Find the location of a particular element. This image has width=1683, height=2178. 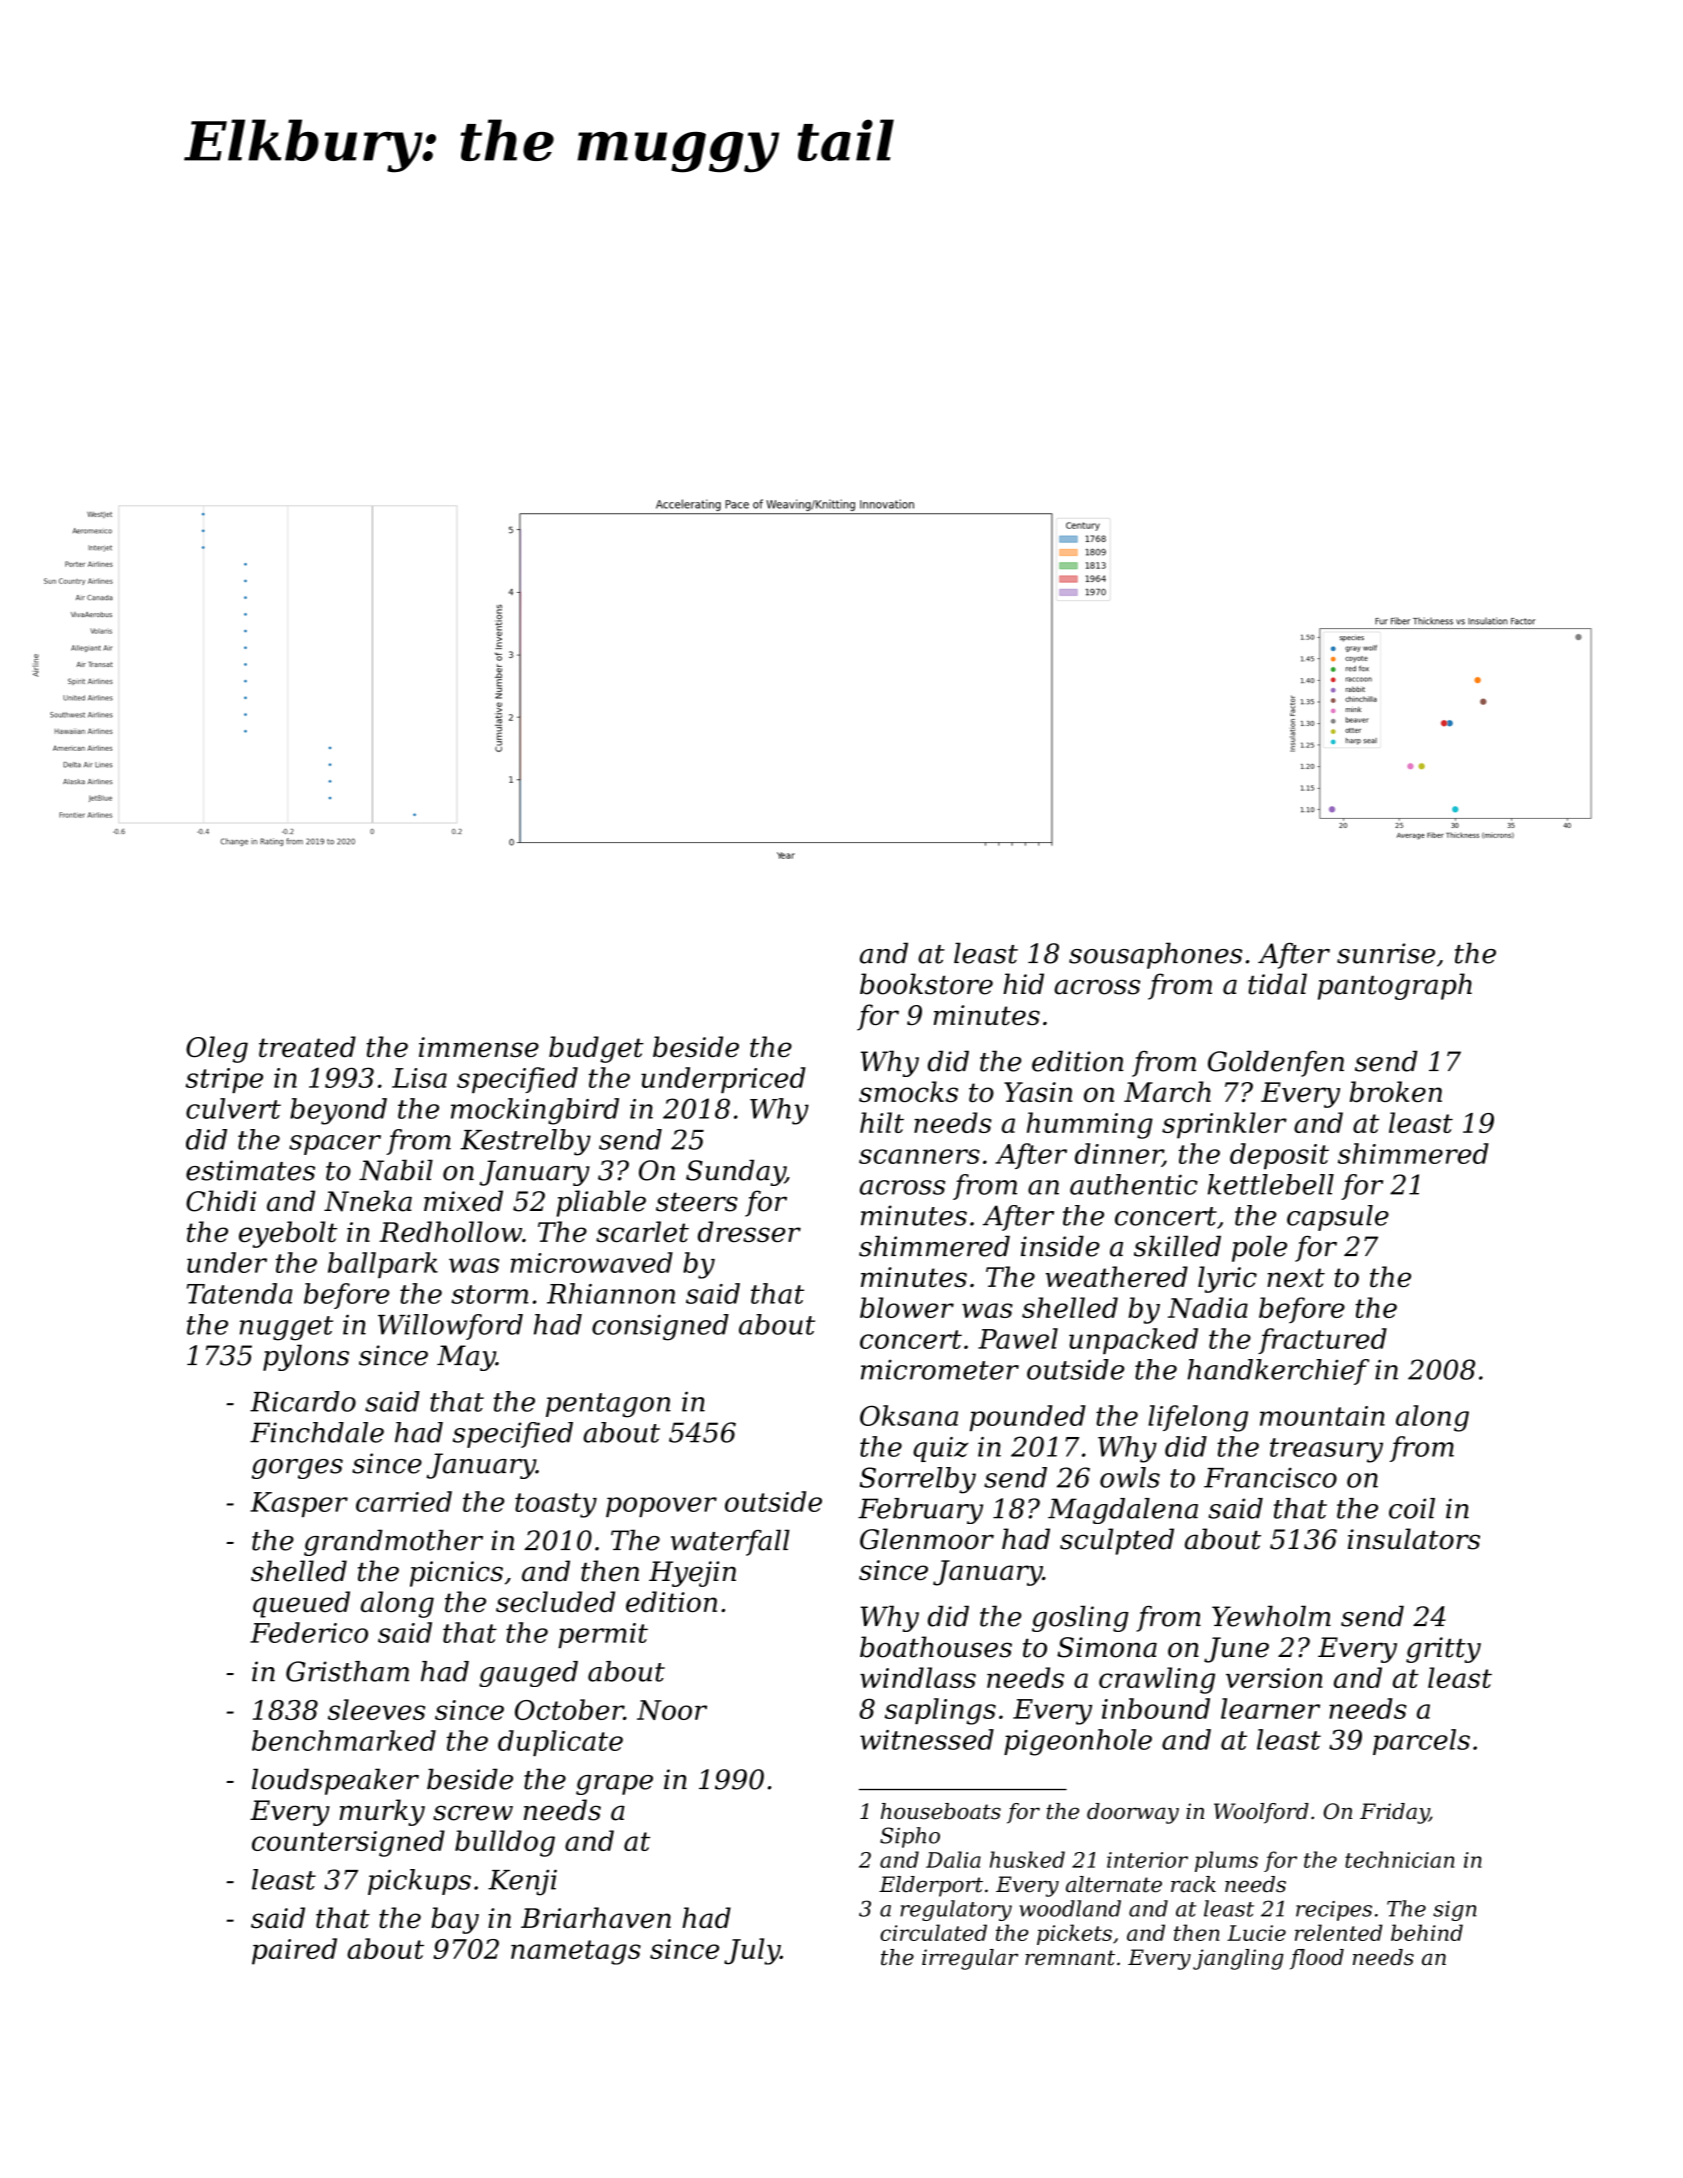

benchmarked is located at coordinates (344, 1740).
